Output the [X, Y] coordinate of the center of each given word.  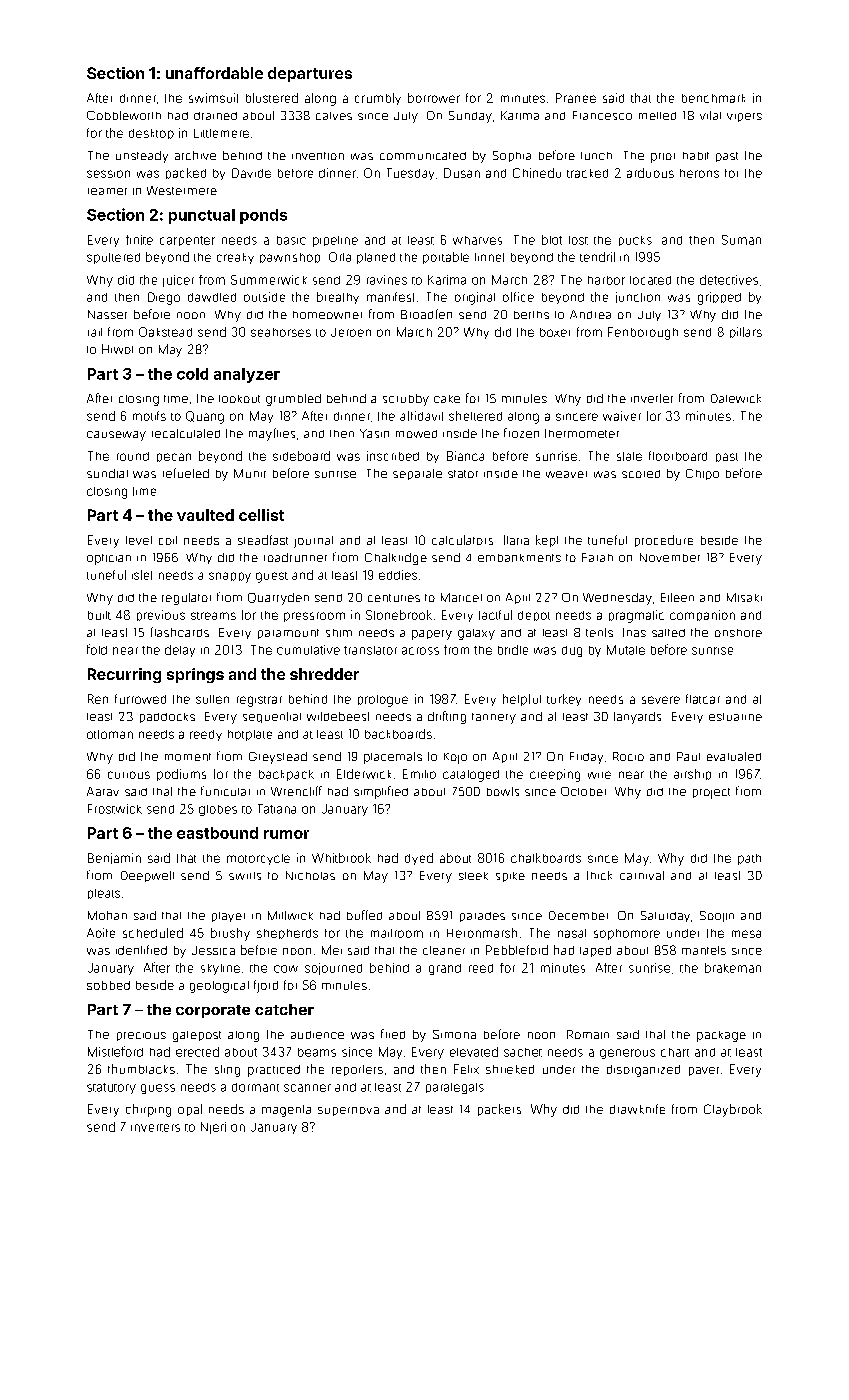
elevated [474, 1052]
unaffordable [214, 73]
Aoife [101, 933]
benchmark [713, 98]
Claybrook [733, 1110]
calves [334, 116]
